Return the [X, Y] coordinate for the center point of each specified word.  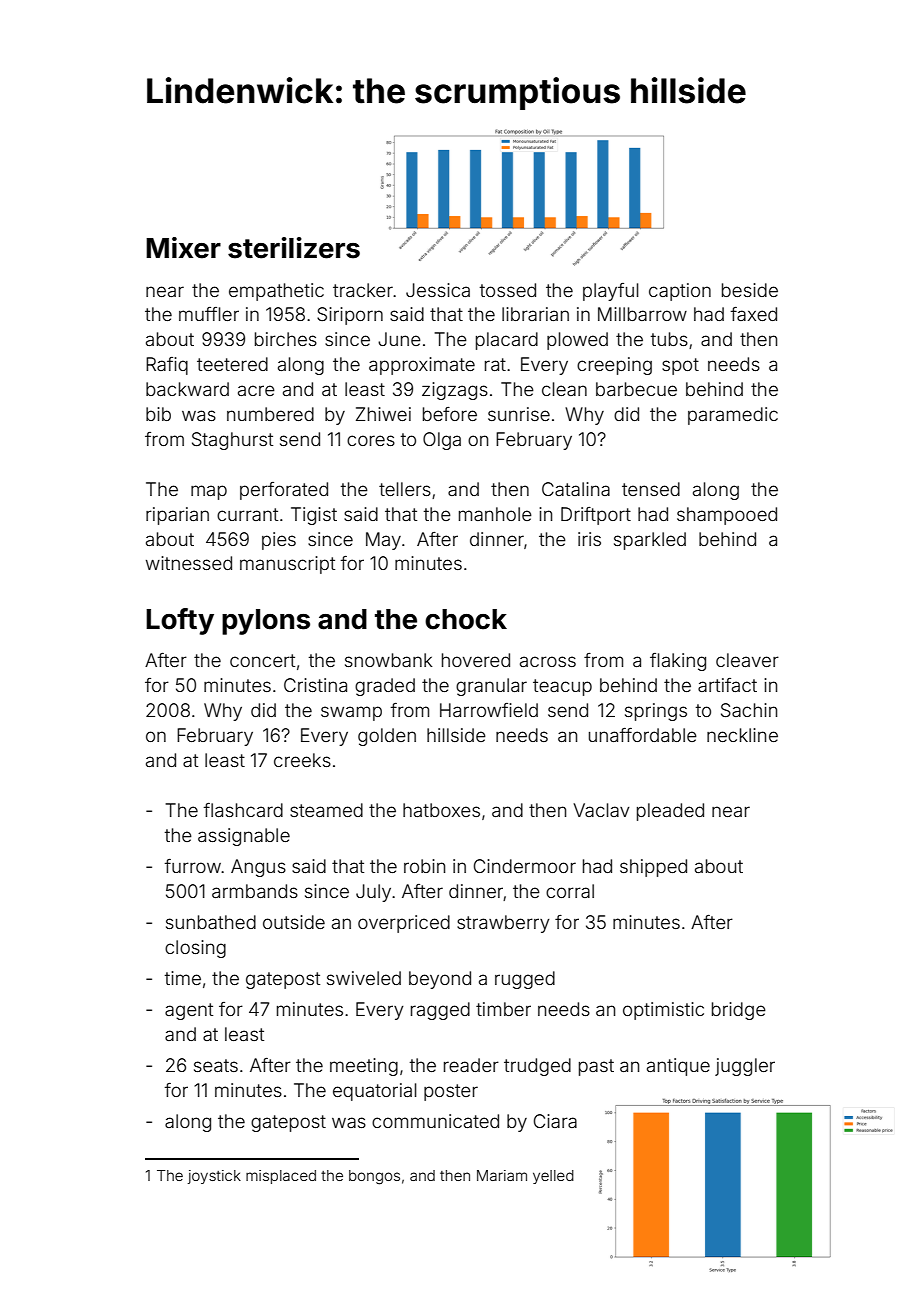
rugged [525, 980]
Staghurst [232, 441]
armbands [255, 891]
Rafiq [167, 366]
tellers [405, 489]
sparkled [650, 541]
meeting [364, 1067]
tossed [508, 290]
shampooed [727, 516]
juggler [745, 1067]
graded [385, 687]
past [596, 1067]
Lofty [180, 621]
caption [680, 292]
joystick [214, 1177]
